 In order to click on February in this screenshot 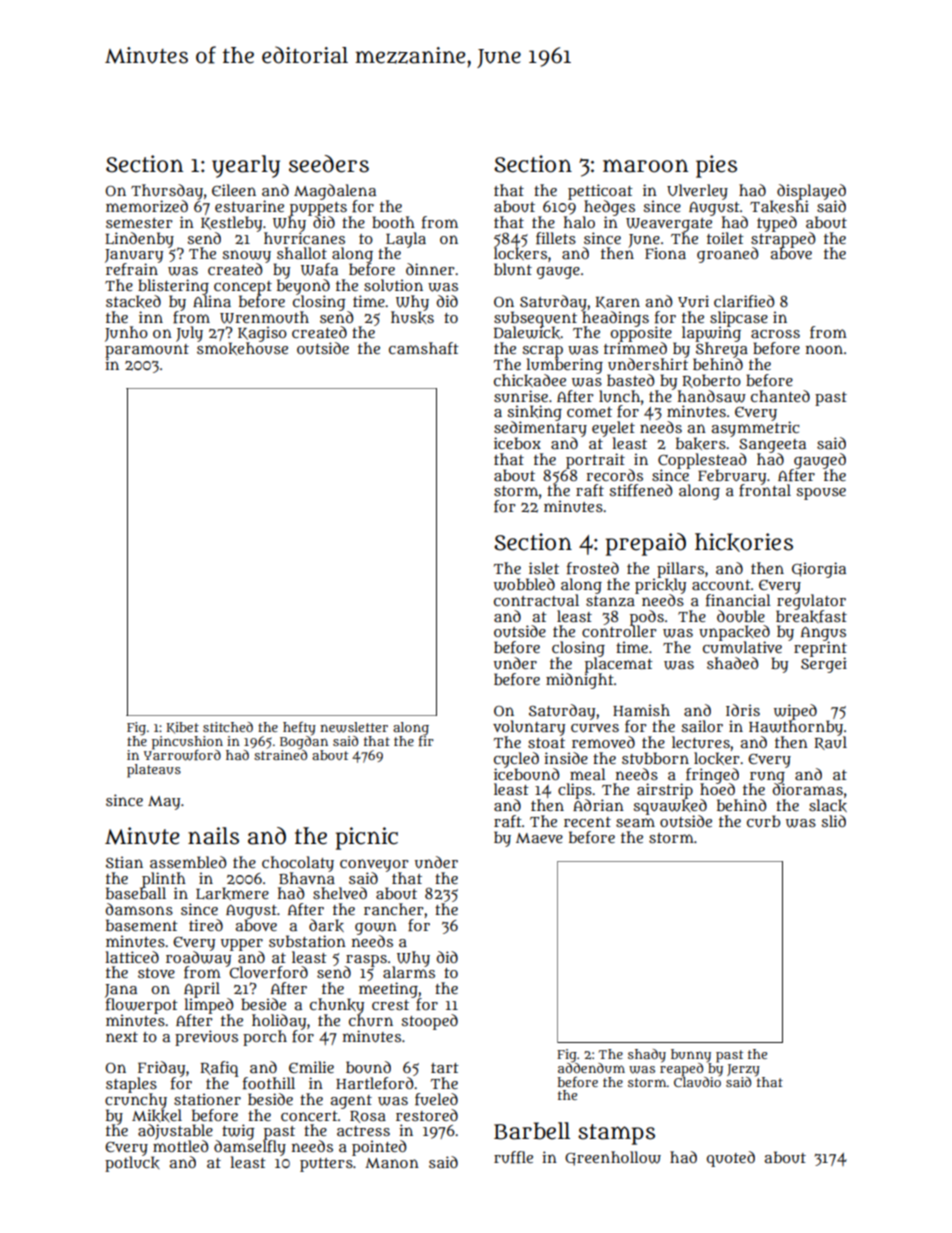, I will do `click(732, 476)`.
